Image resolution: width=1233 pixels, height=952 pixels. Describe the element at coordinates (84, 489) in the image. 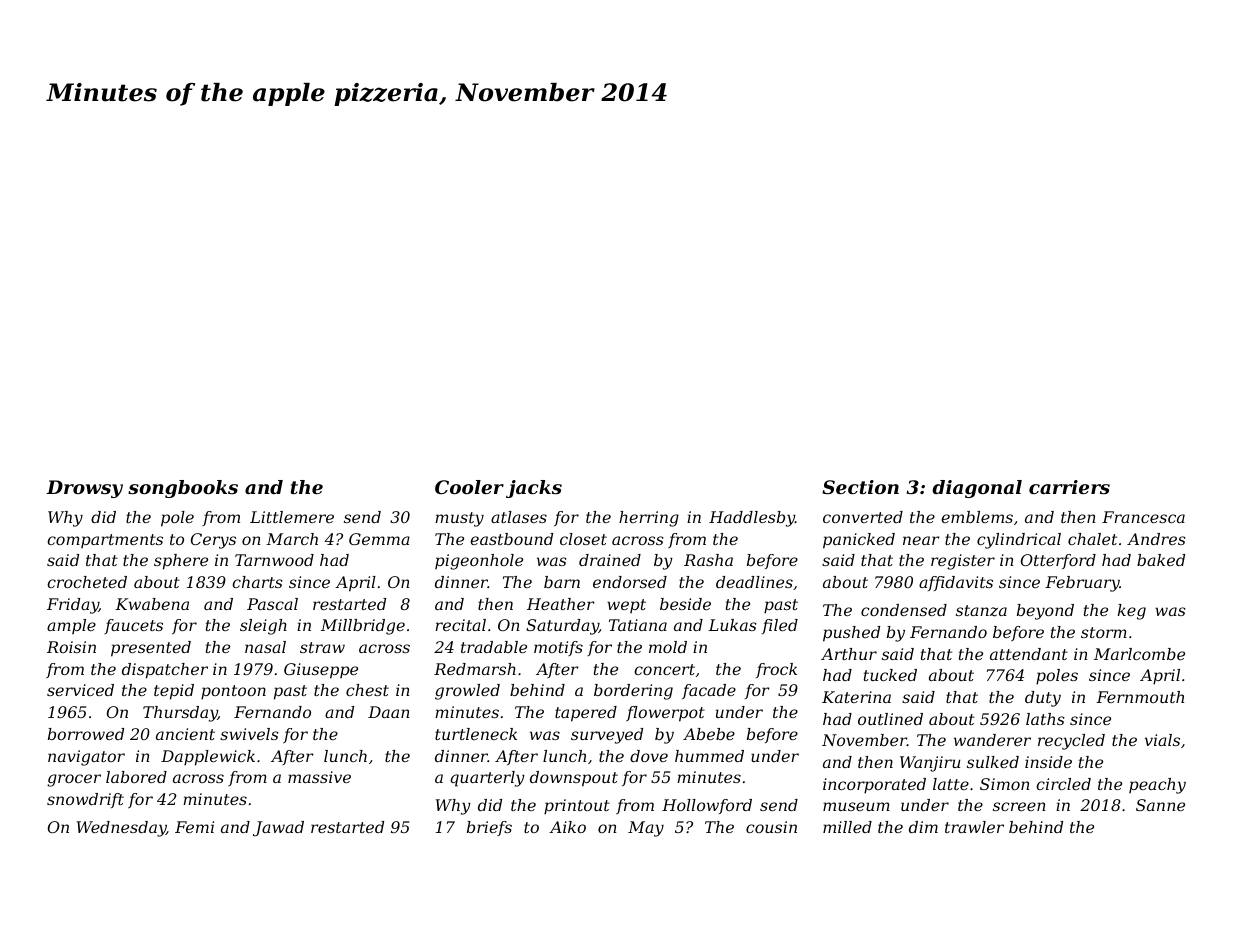

I see `Drowsy` at that location.
